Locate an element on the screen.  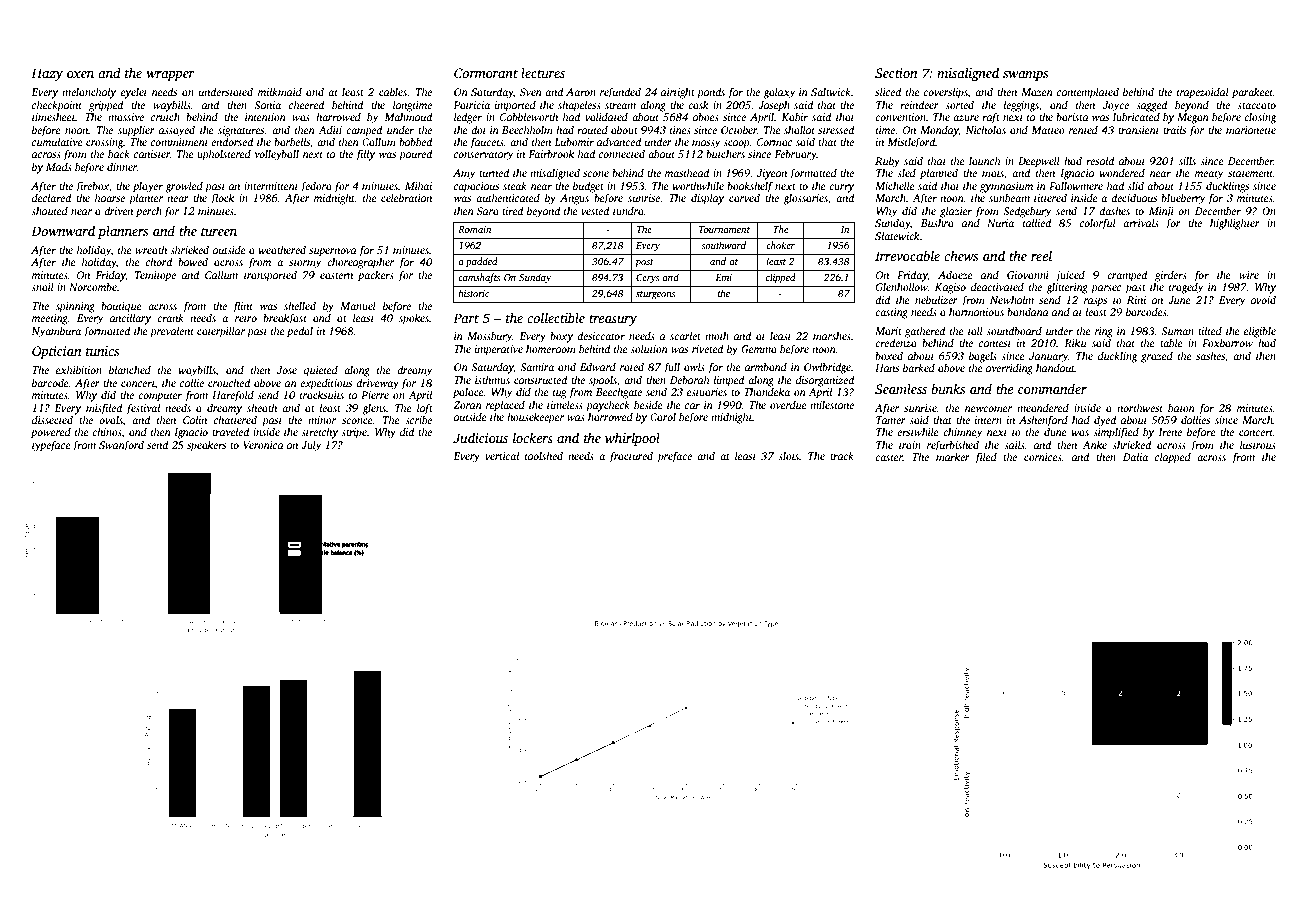
blueberry is located at coordinates (1183, 199).
